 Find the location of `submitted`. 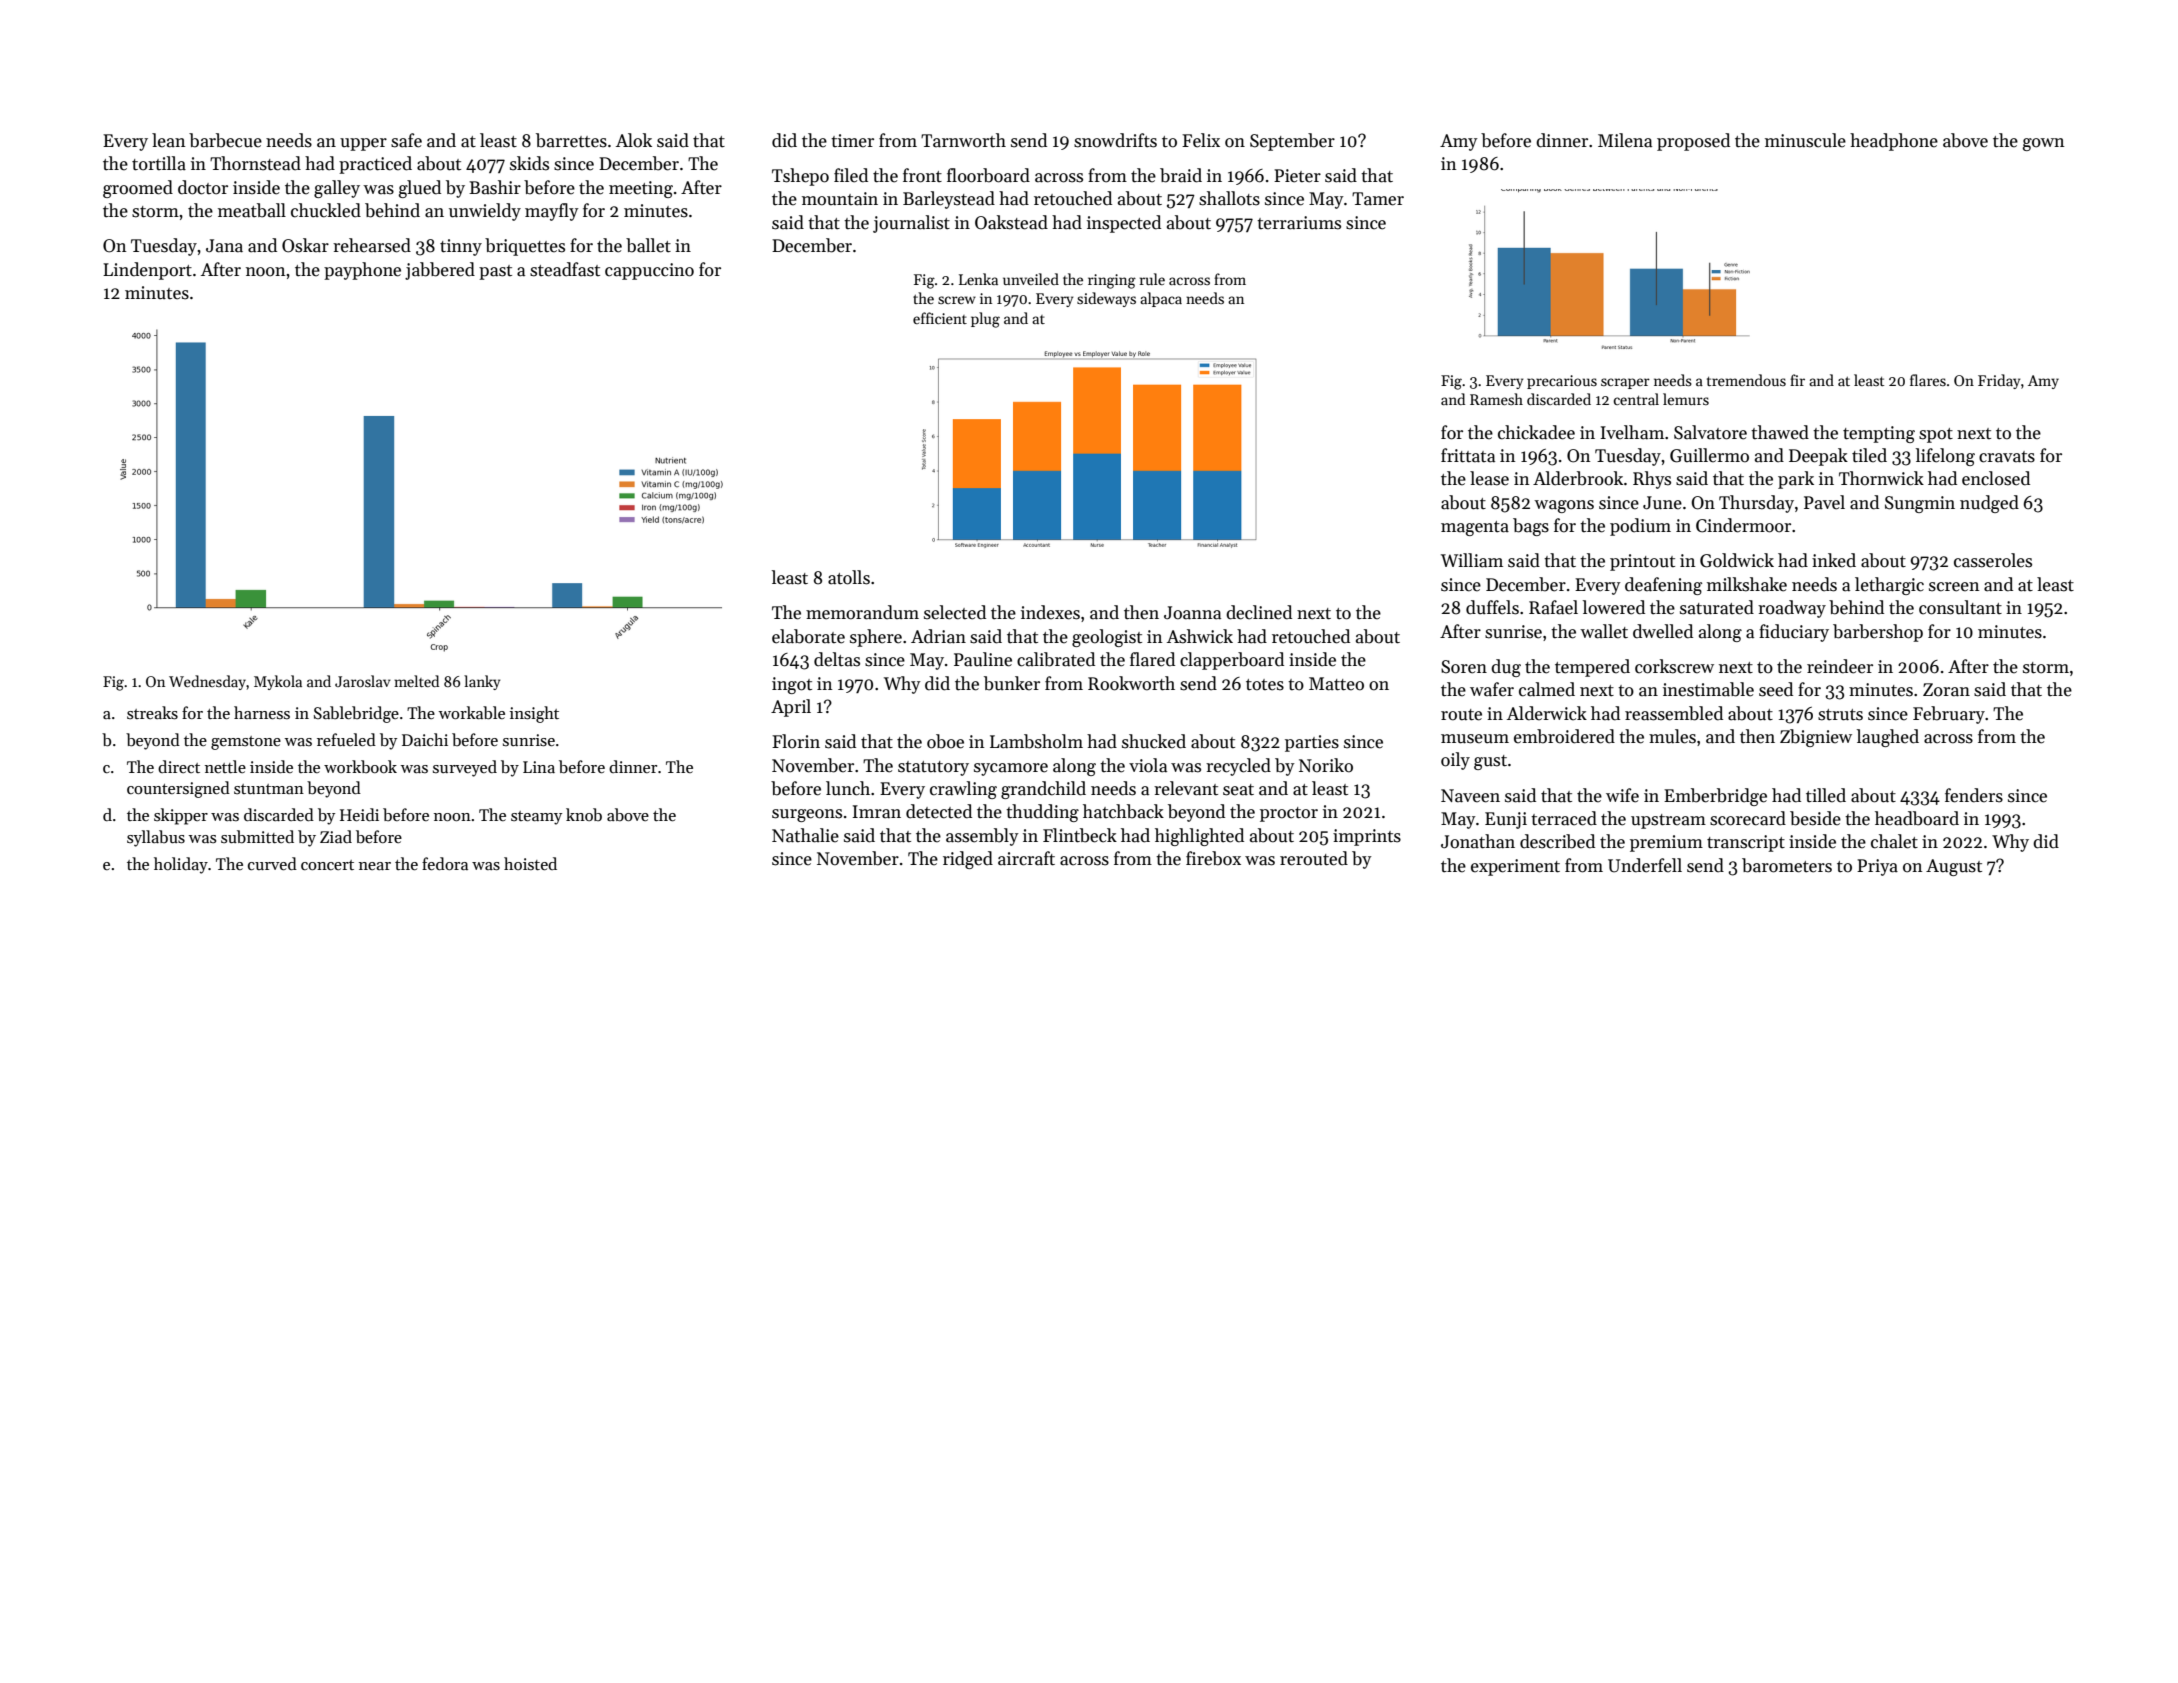

submitted is located at coordinates (257, 836).
